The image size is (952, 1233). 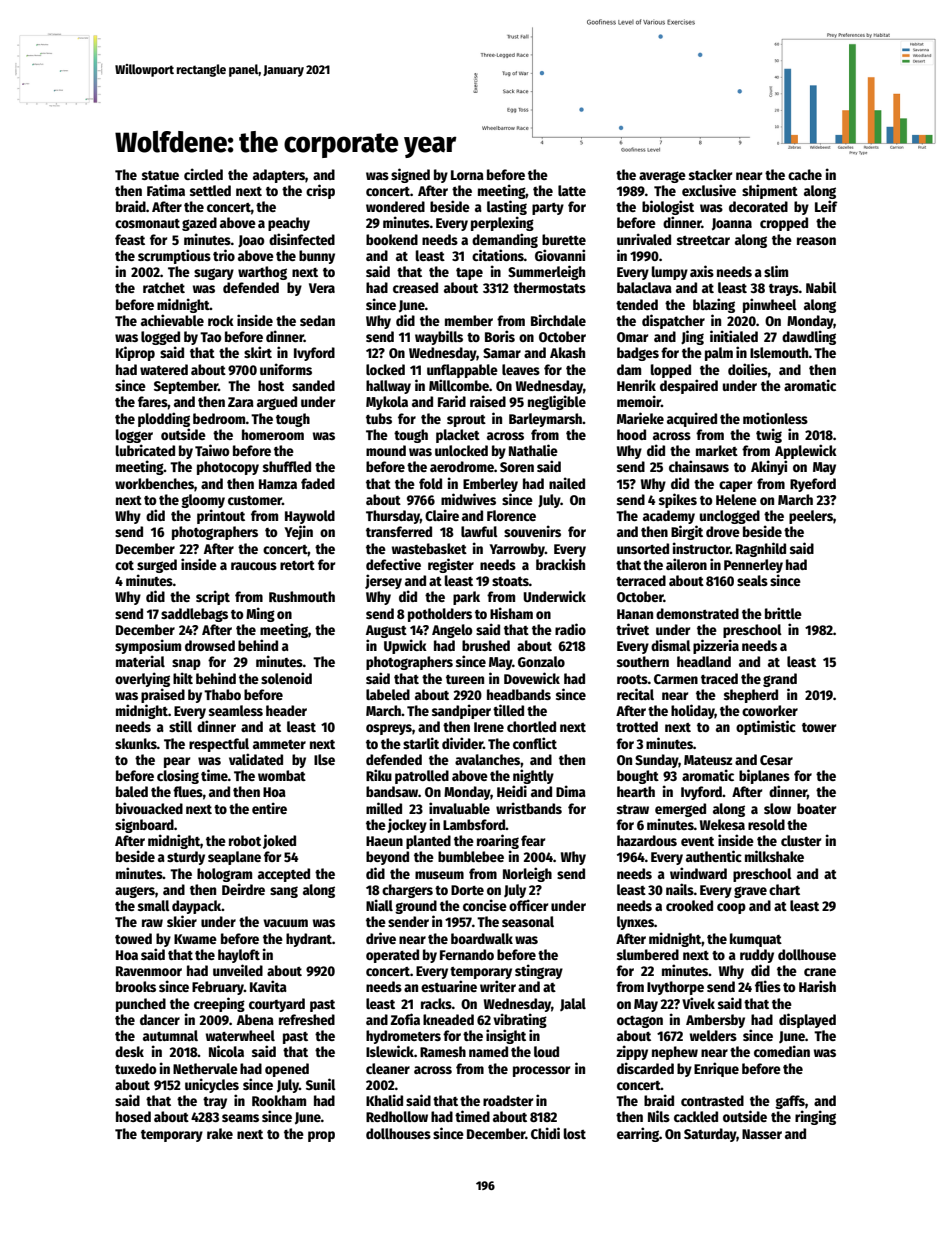 What do you see at coordinates (240, 1035) in the screenshot?
I see `waterwheel` at bounding box center [240, 1035].
